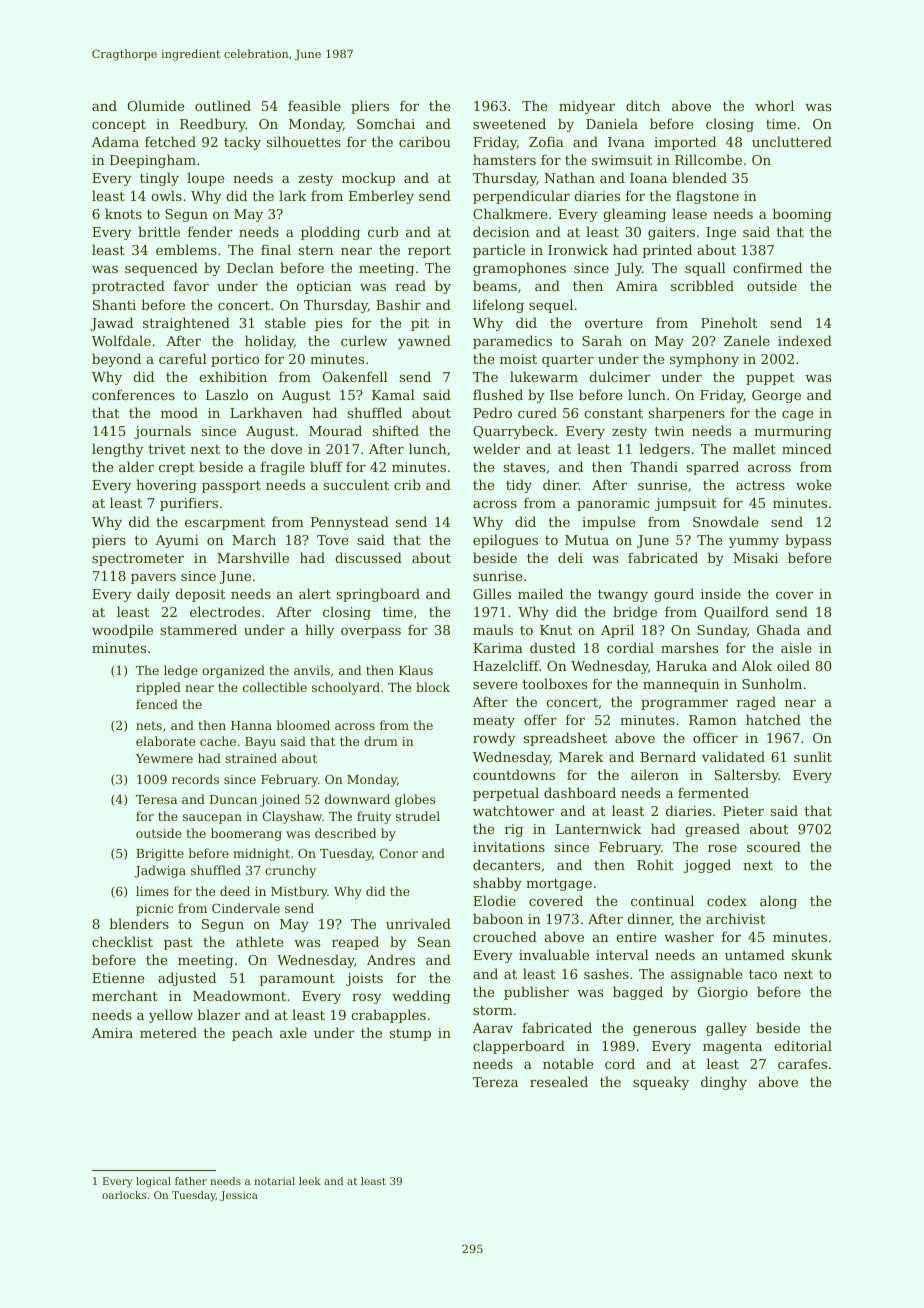 This document has height=1308, width=924. I want to click on countdowns, so click(514, 774).
